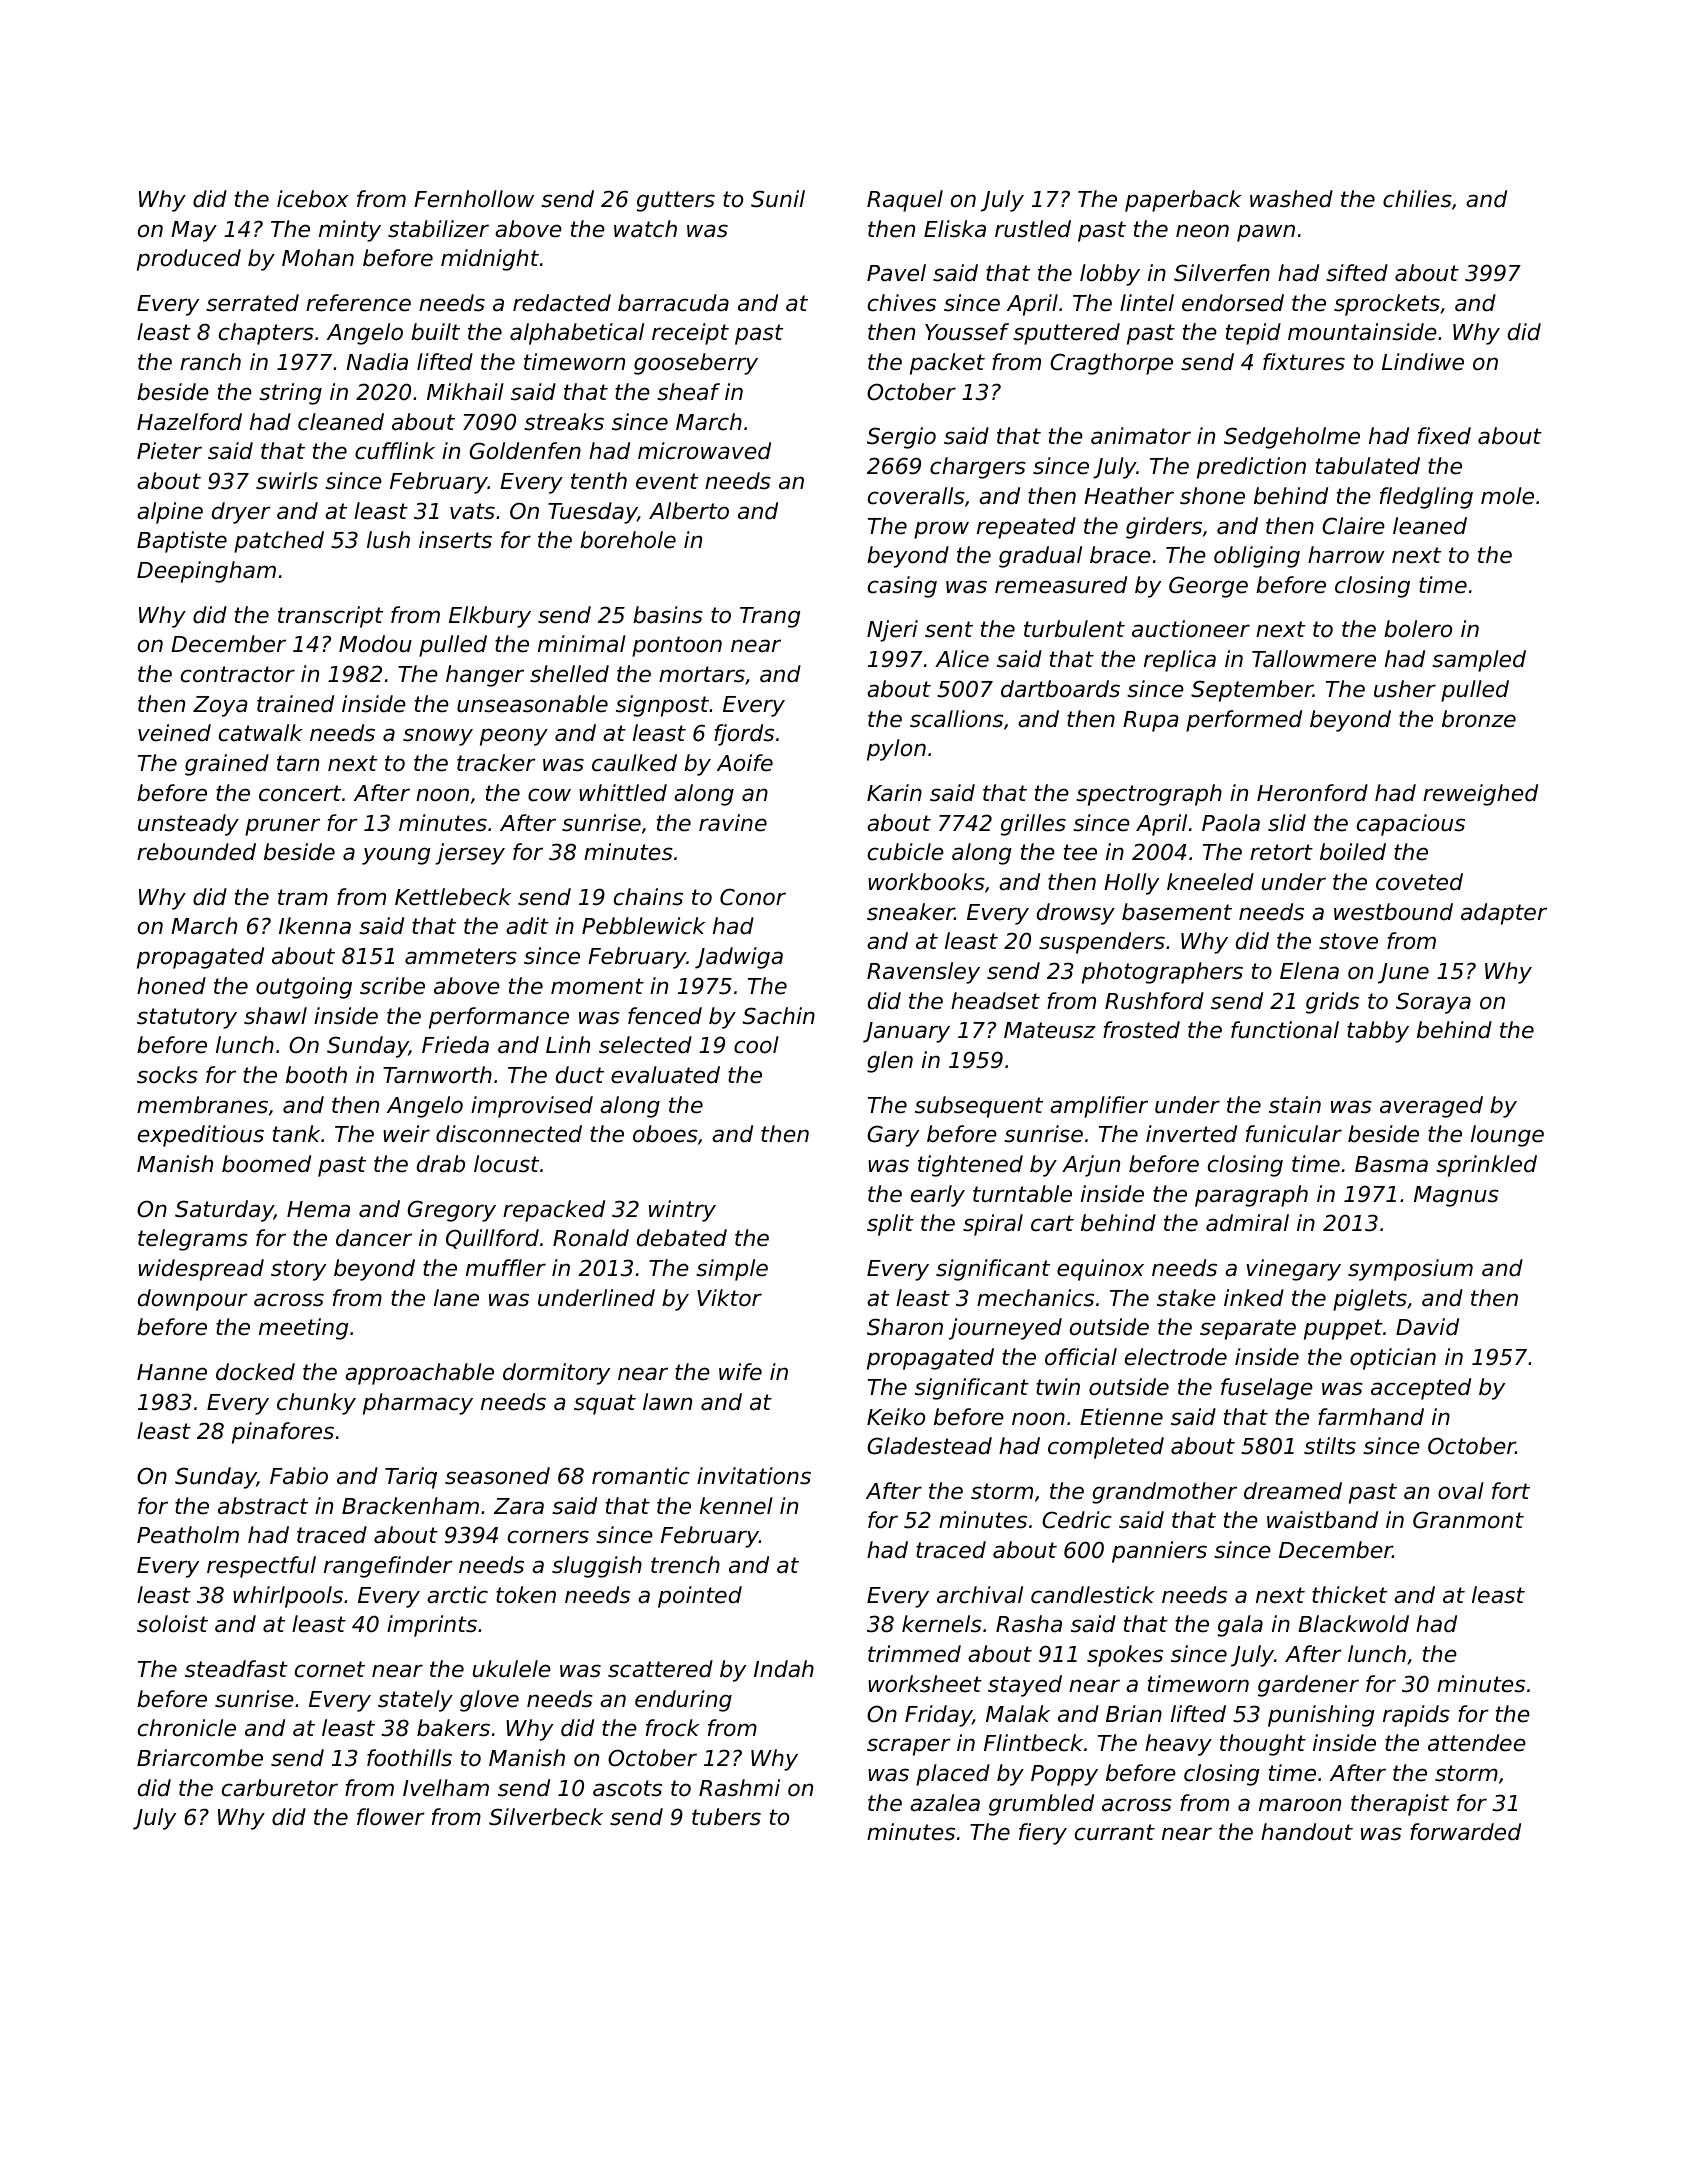 This document has height=2178, width=1683. Describe the element at coordinates (1507, 496) in the document. I see `mole` at that location.
